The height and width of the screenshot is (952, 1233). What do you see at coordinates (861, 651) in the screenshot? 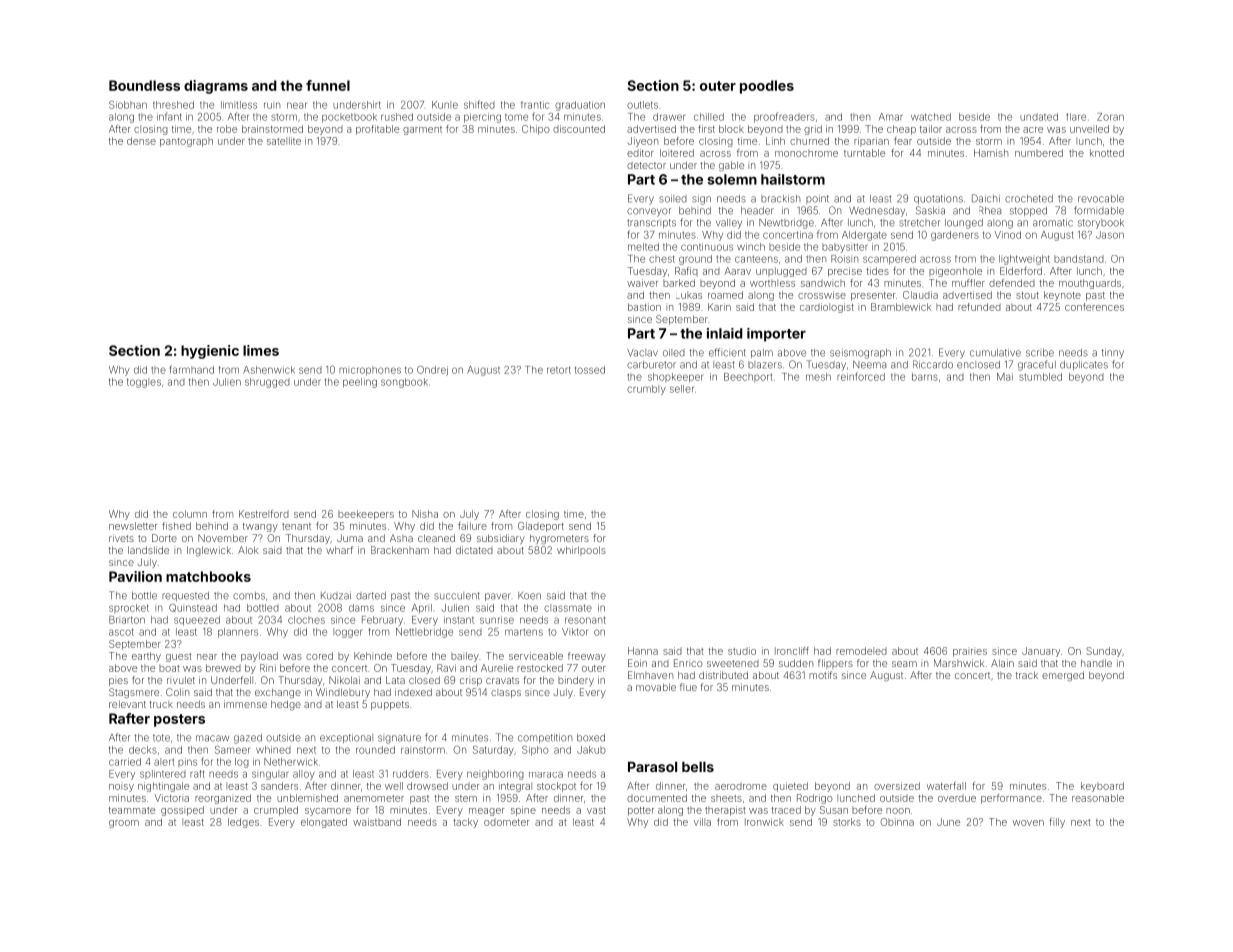
I see `remodeled` at bounding box center [861, 651].
